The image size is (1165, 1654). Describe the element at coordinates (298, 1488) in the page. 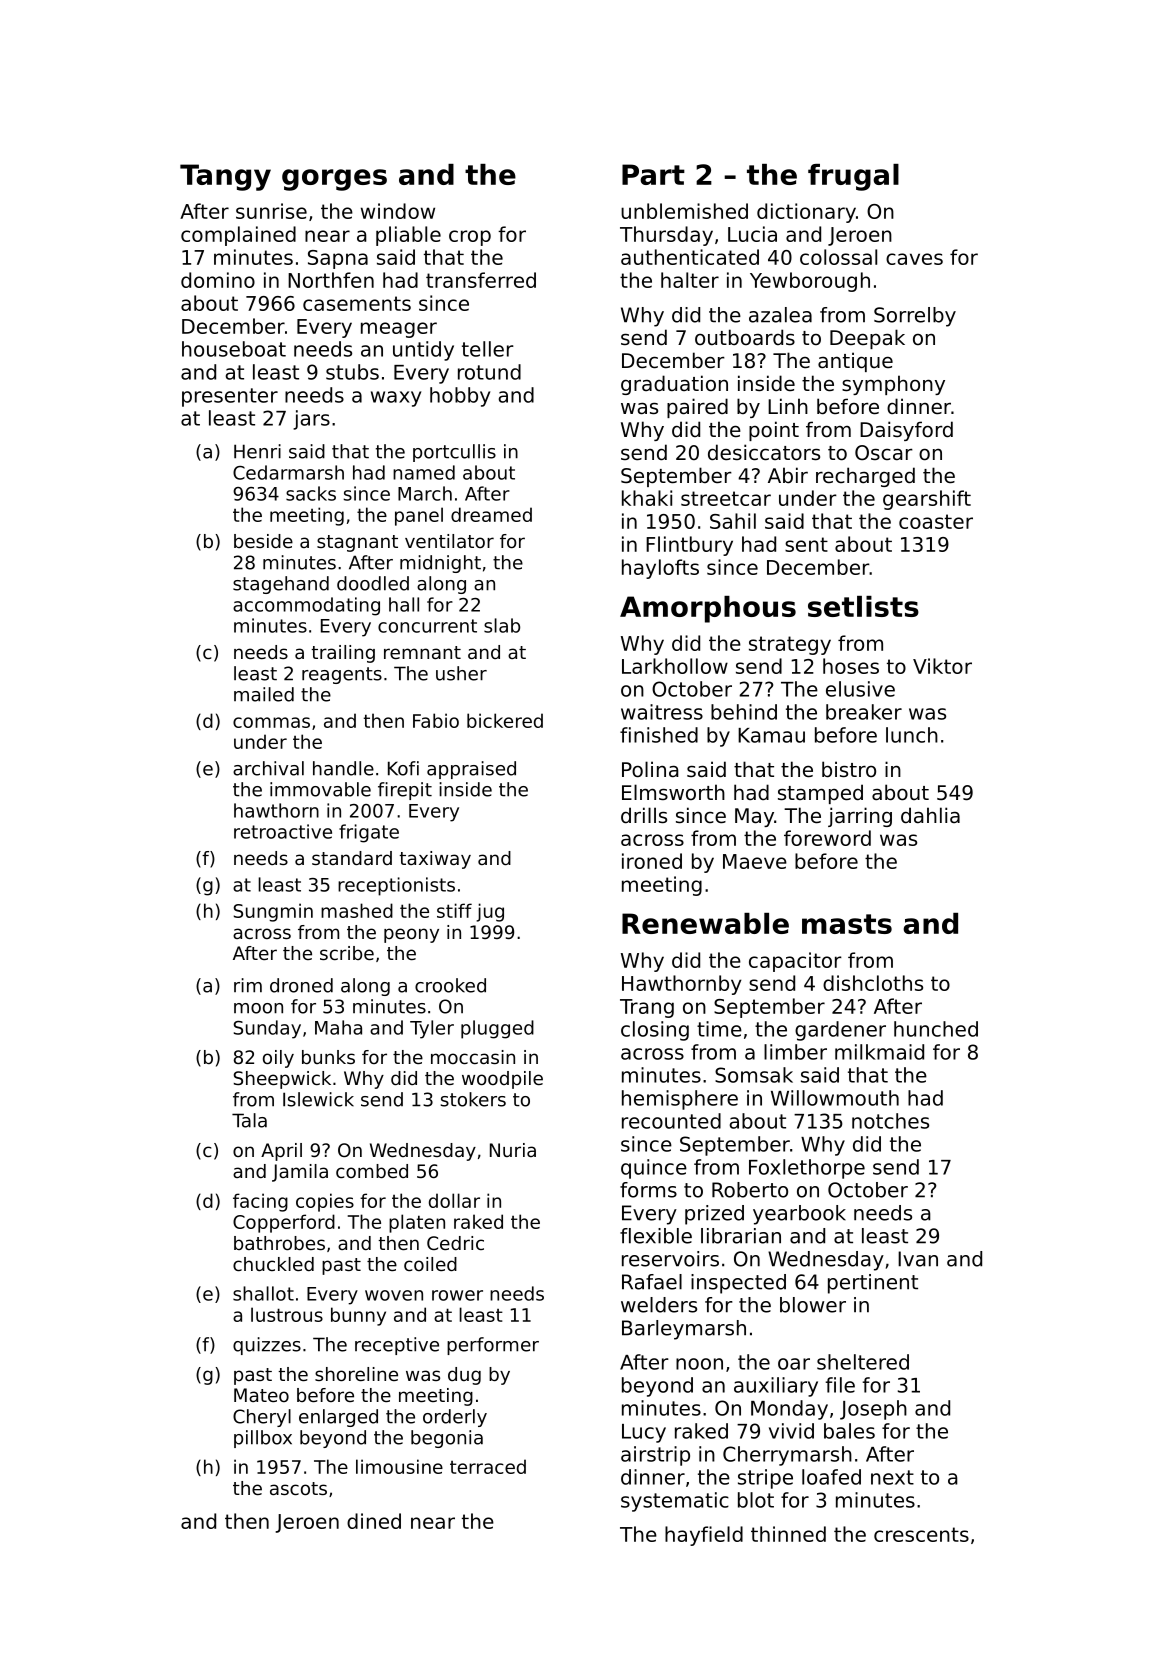

I see `ascots` at that location.
